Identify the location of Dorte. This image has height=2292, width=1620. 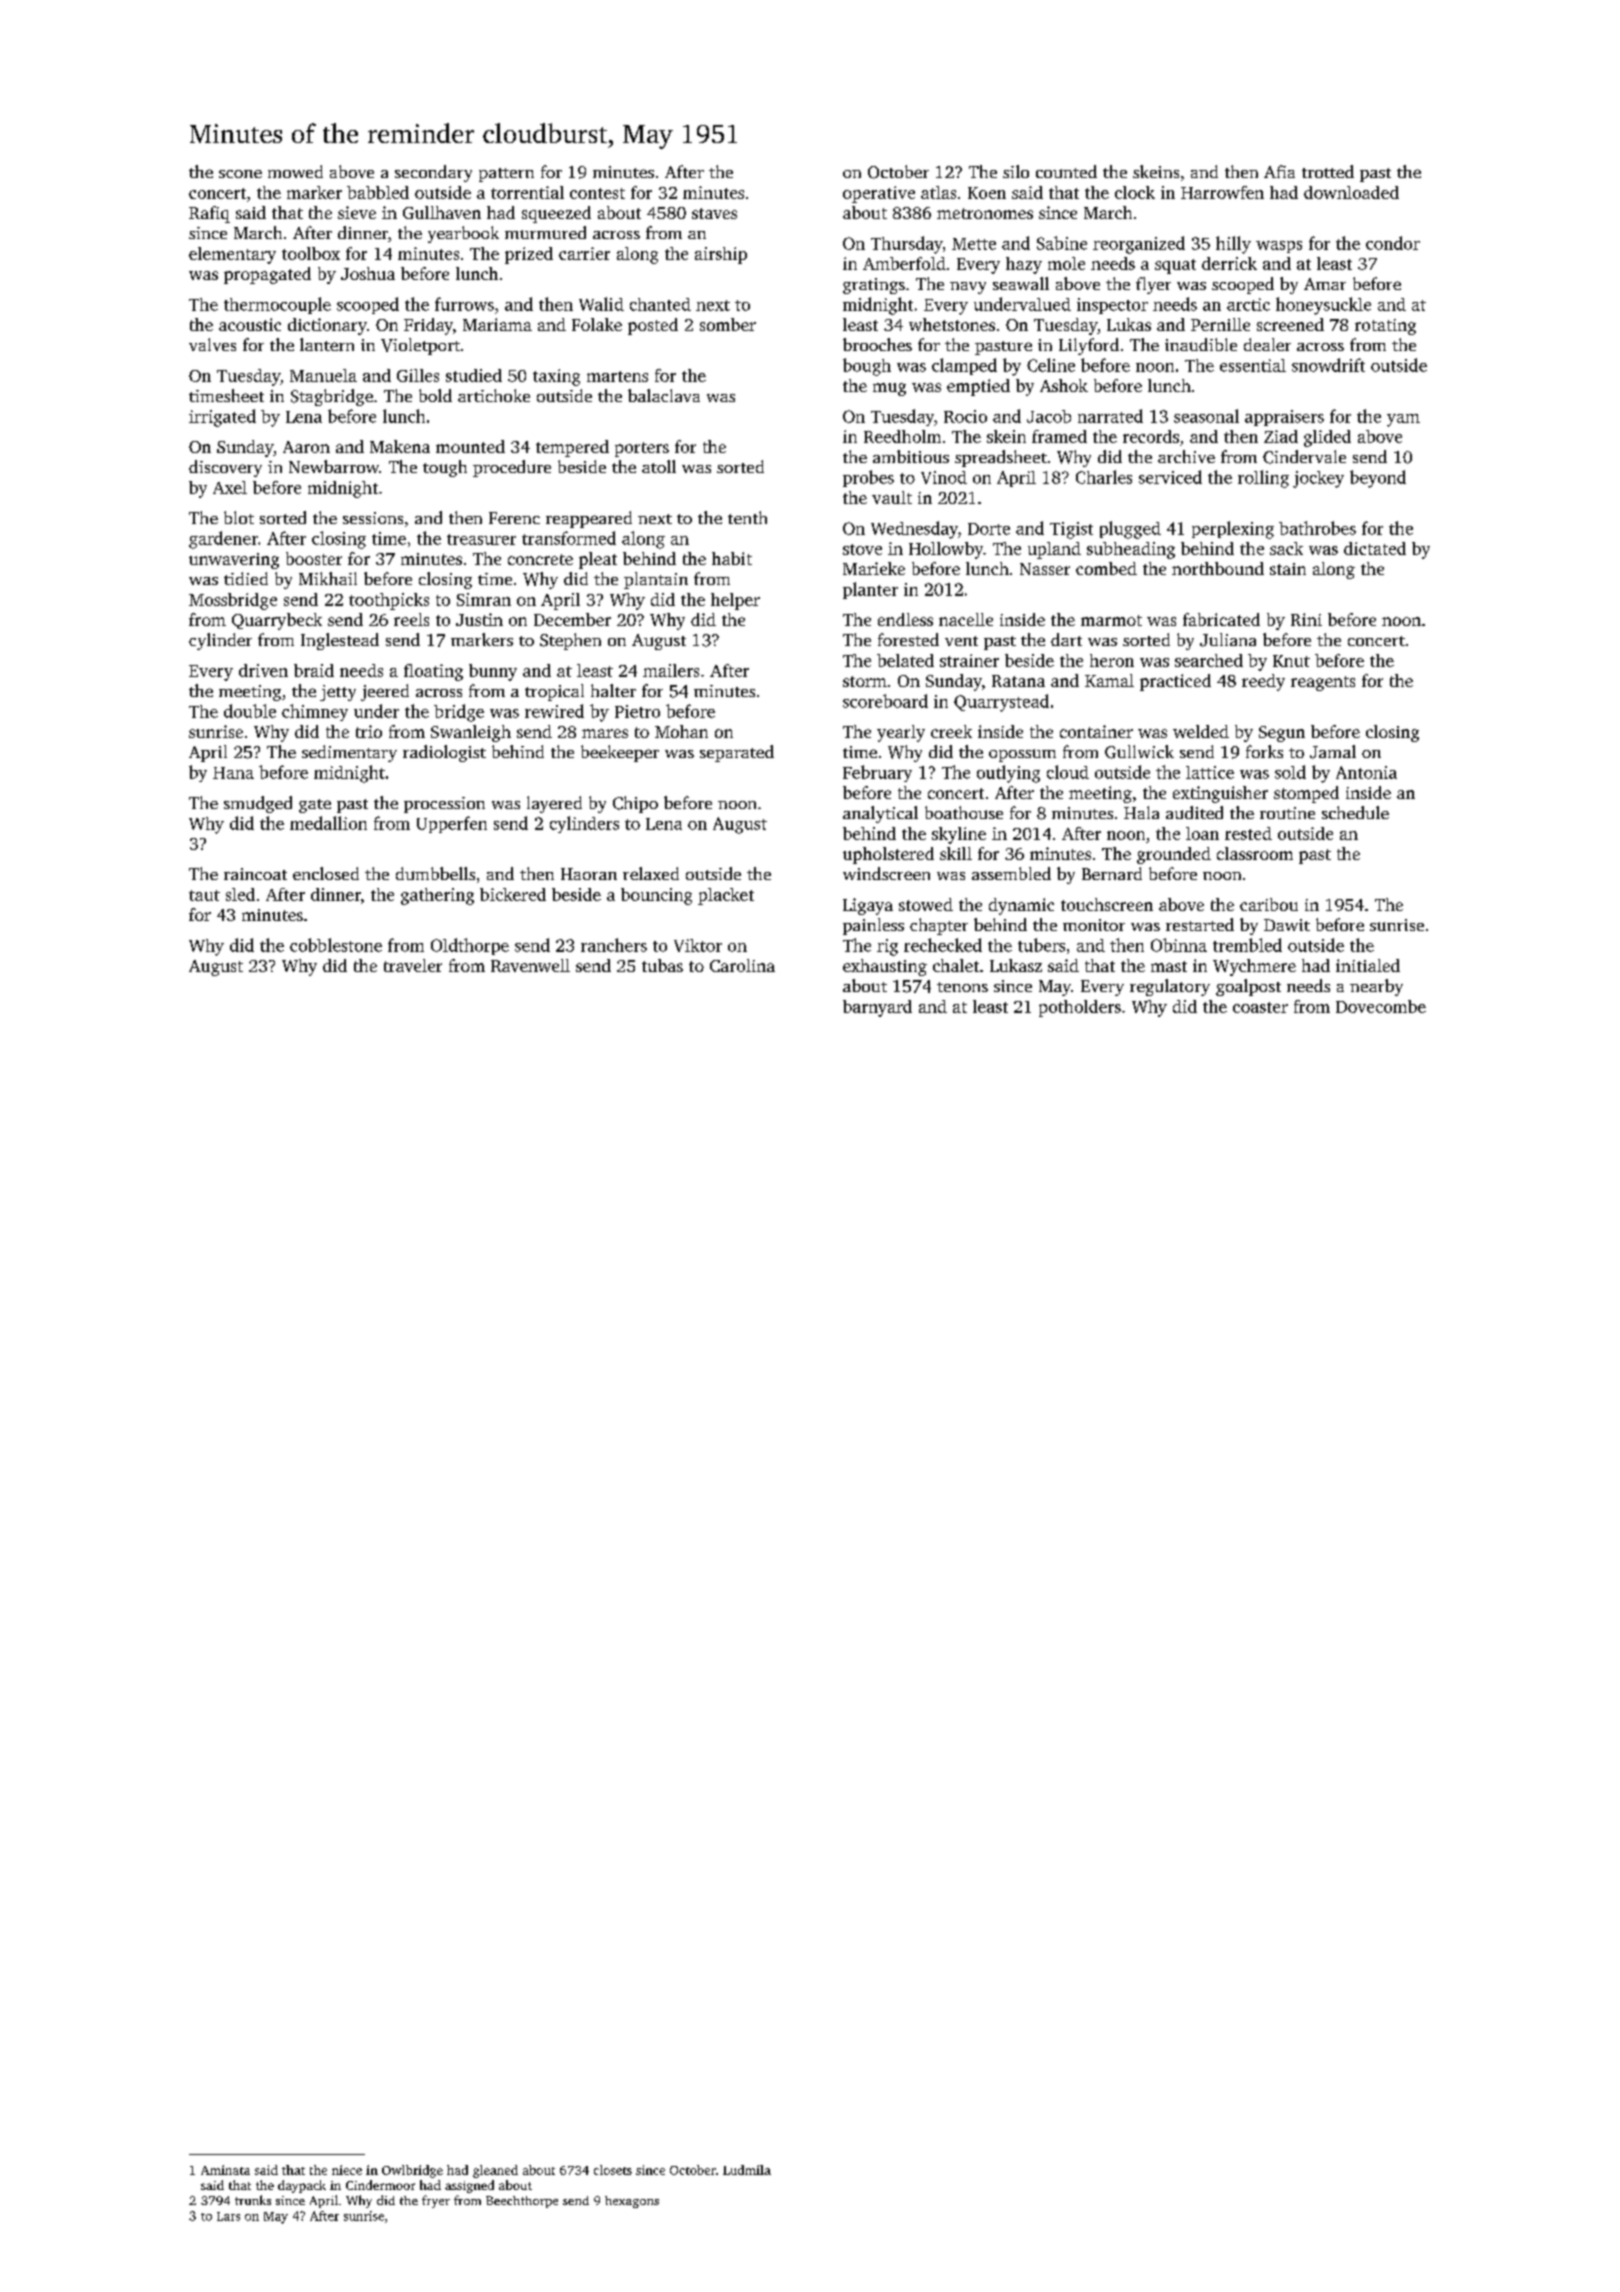
(989, 529).
